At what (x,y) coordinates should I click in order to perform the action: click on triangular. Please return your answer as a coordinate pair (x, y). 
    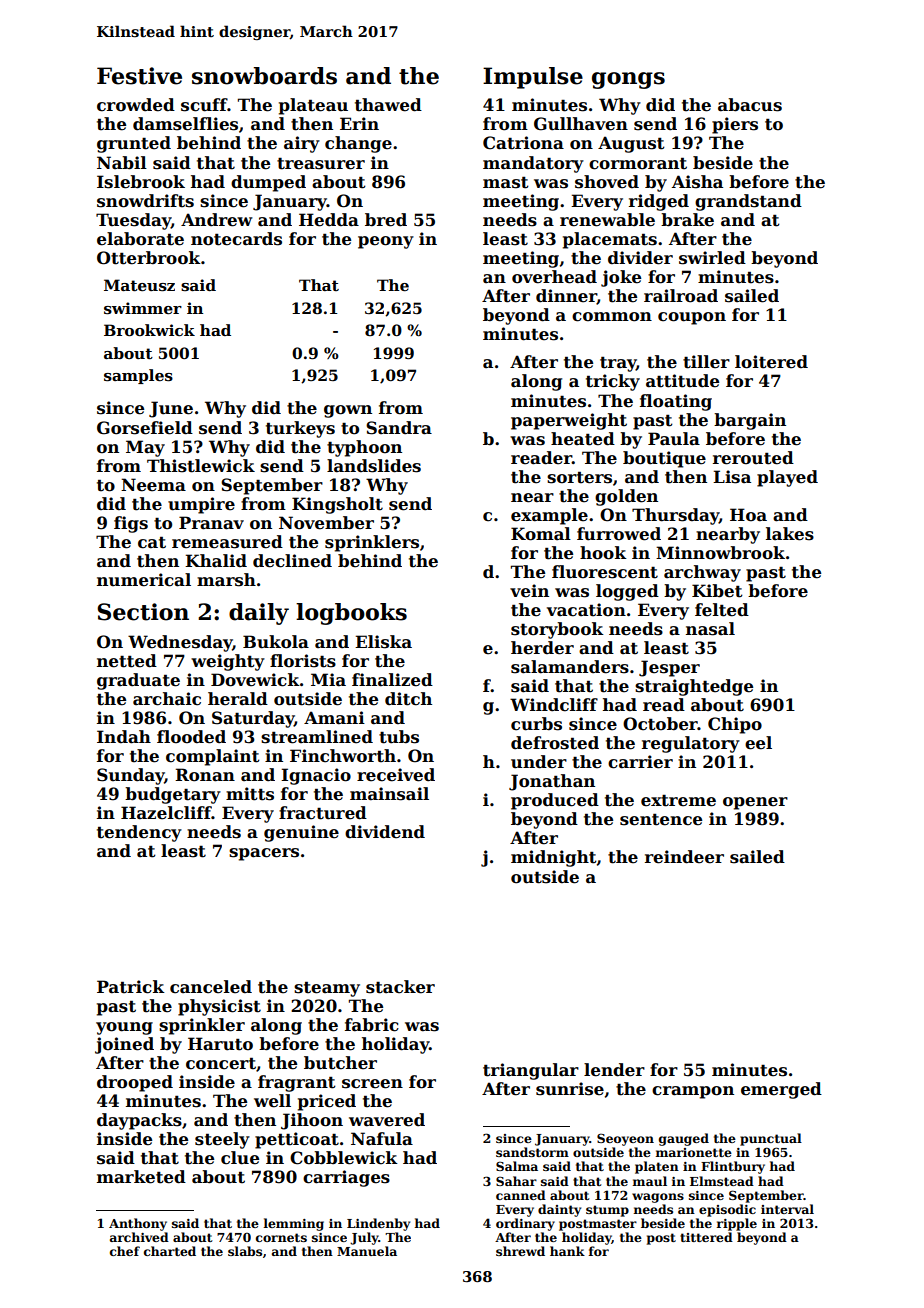
    Looking at the image, I should click on (531, 1071).
